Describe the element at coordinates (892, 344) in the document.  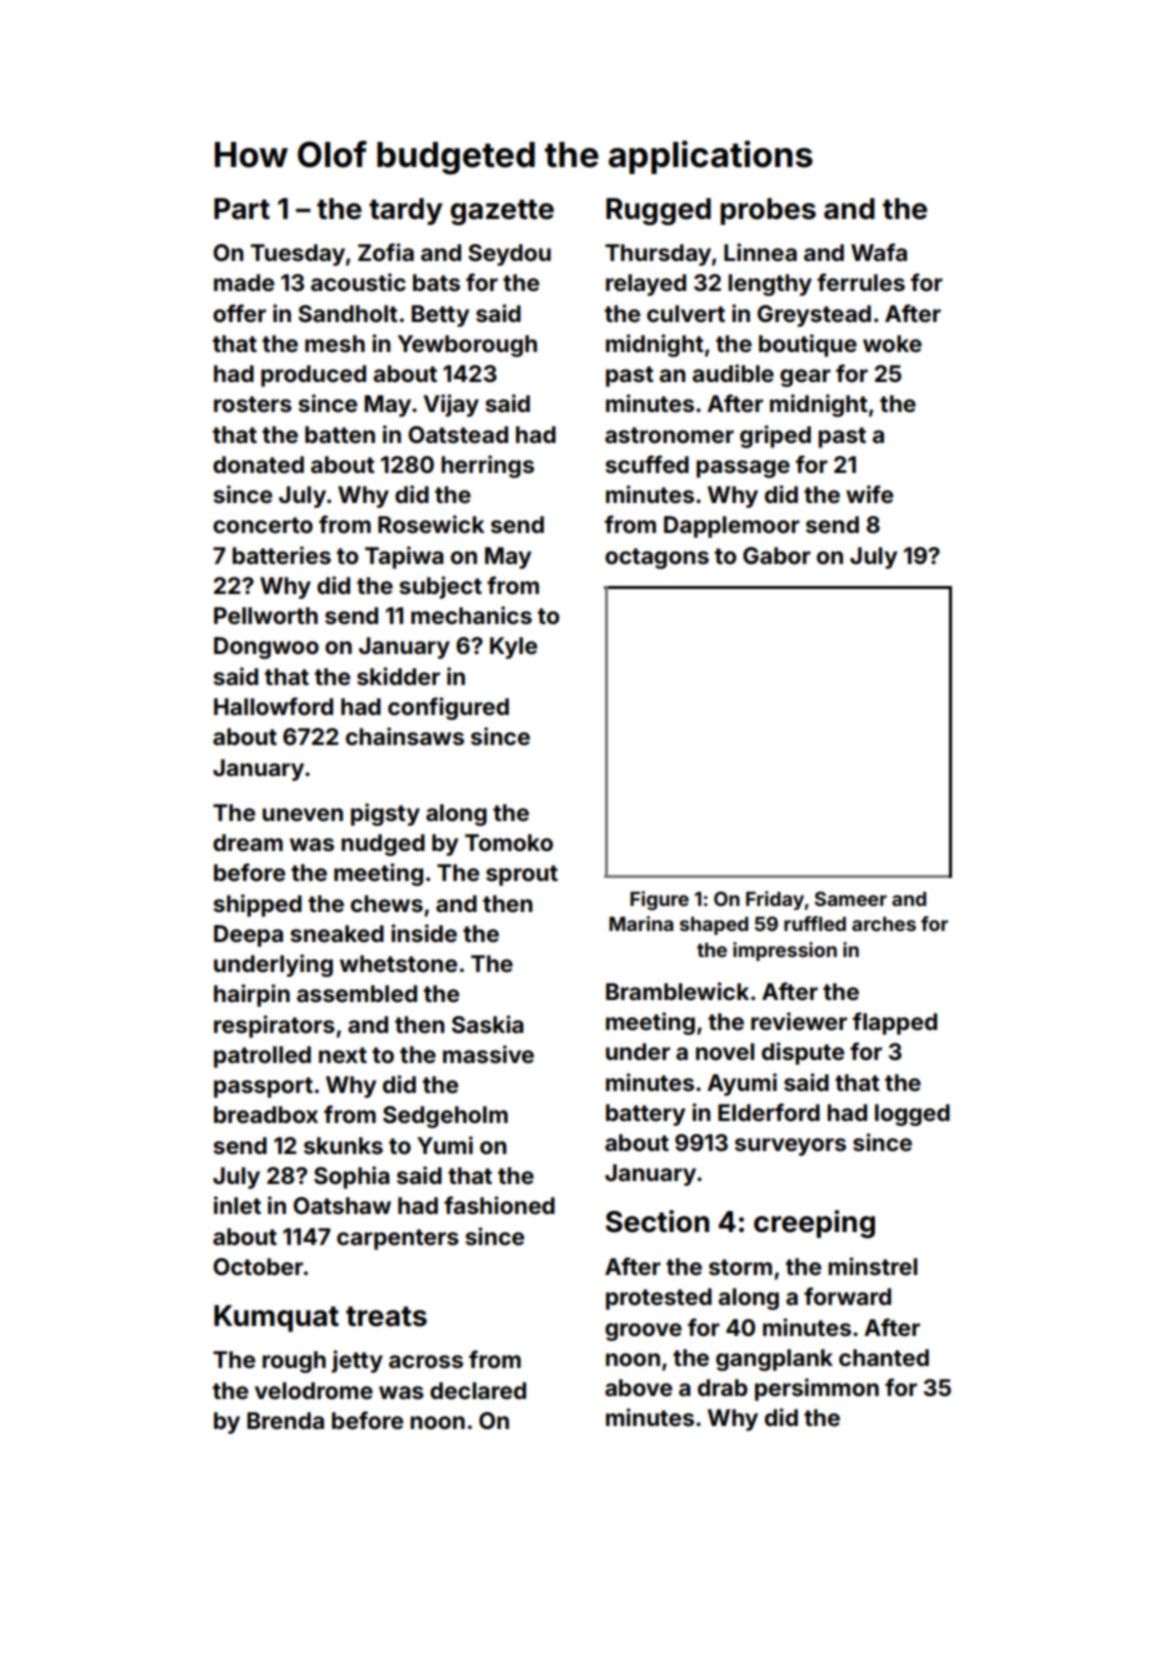
I see `woke` at that location.
